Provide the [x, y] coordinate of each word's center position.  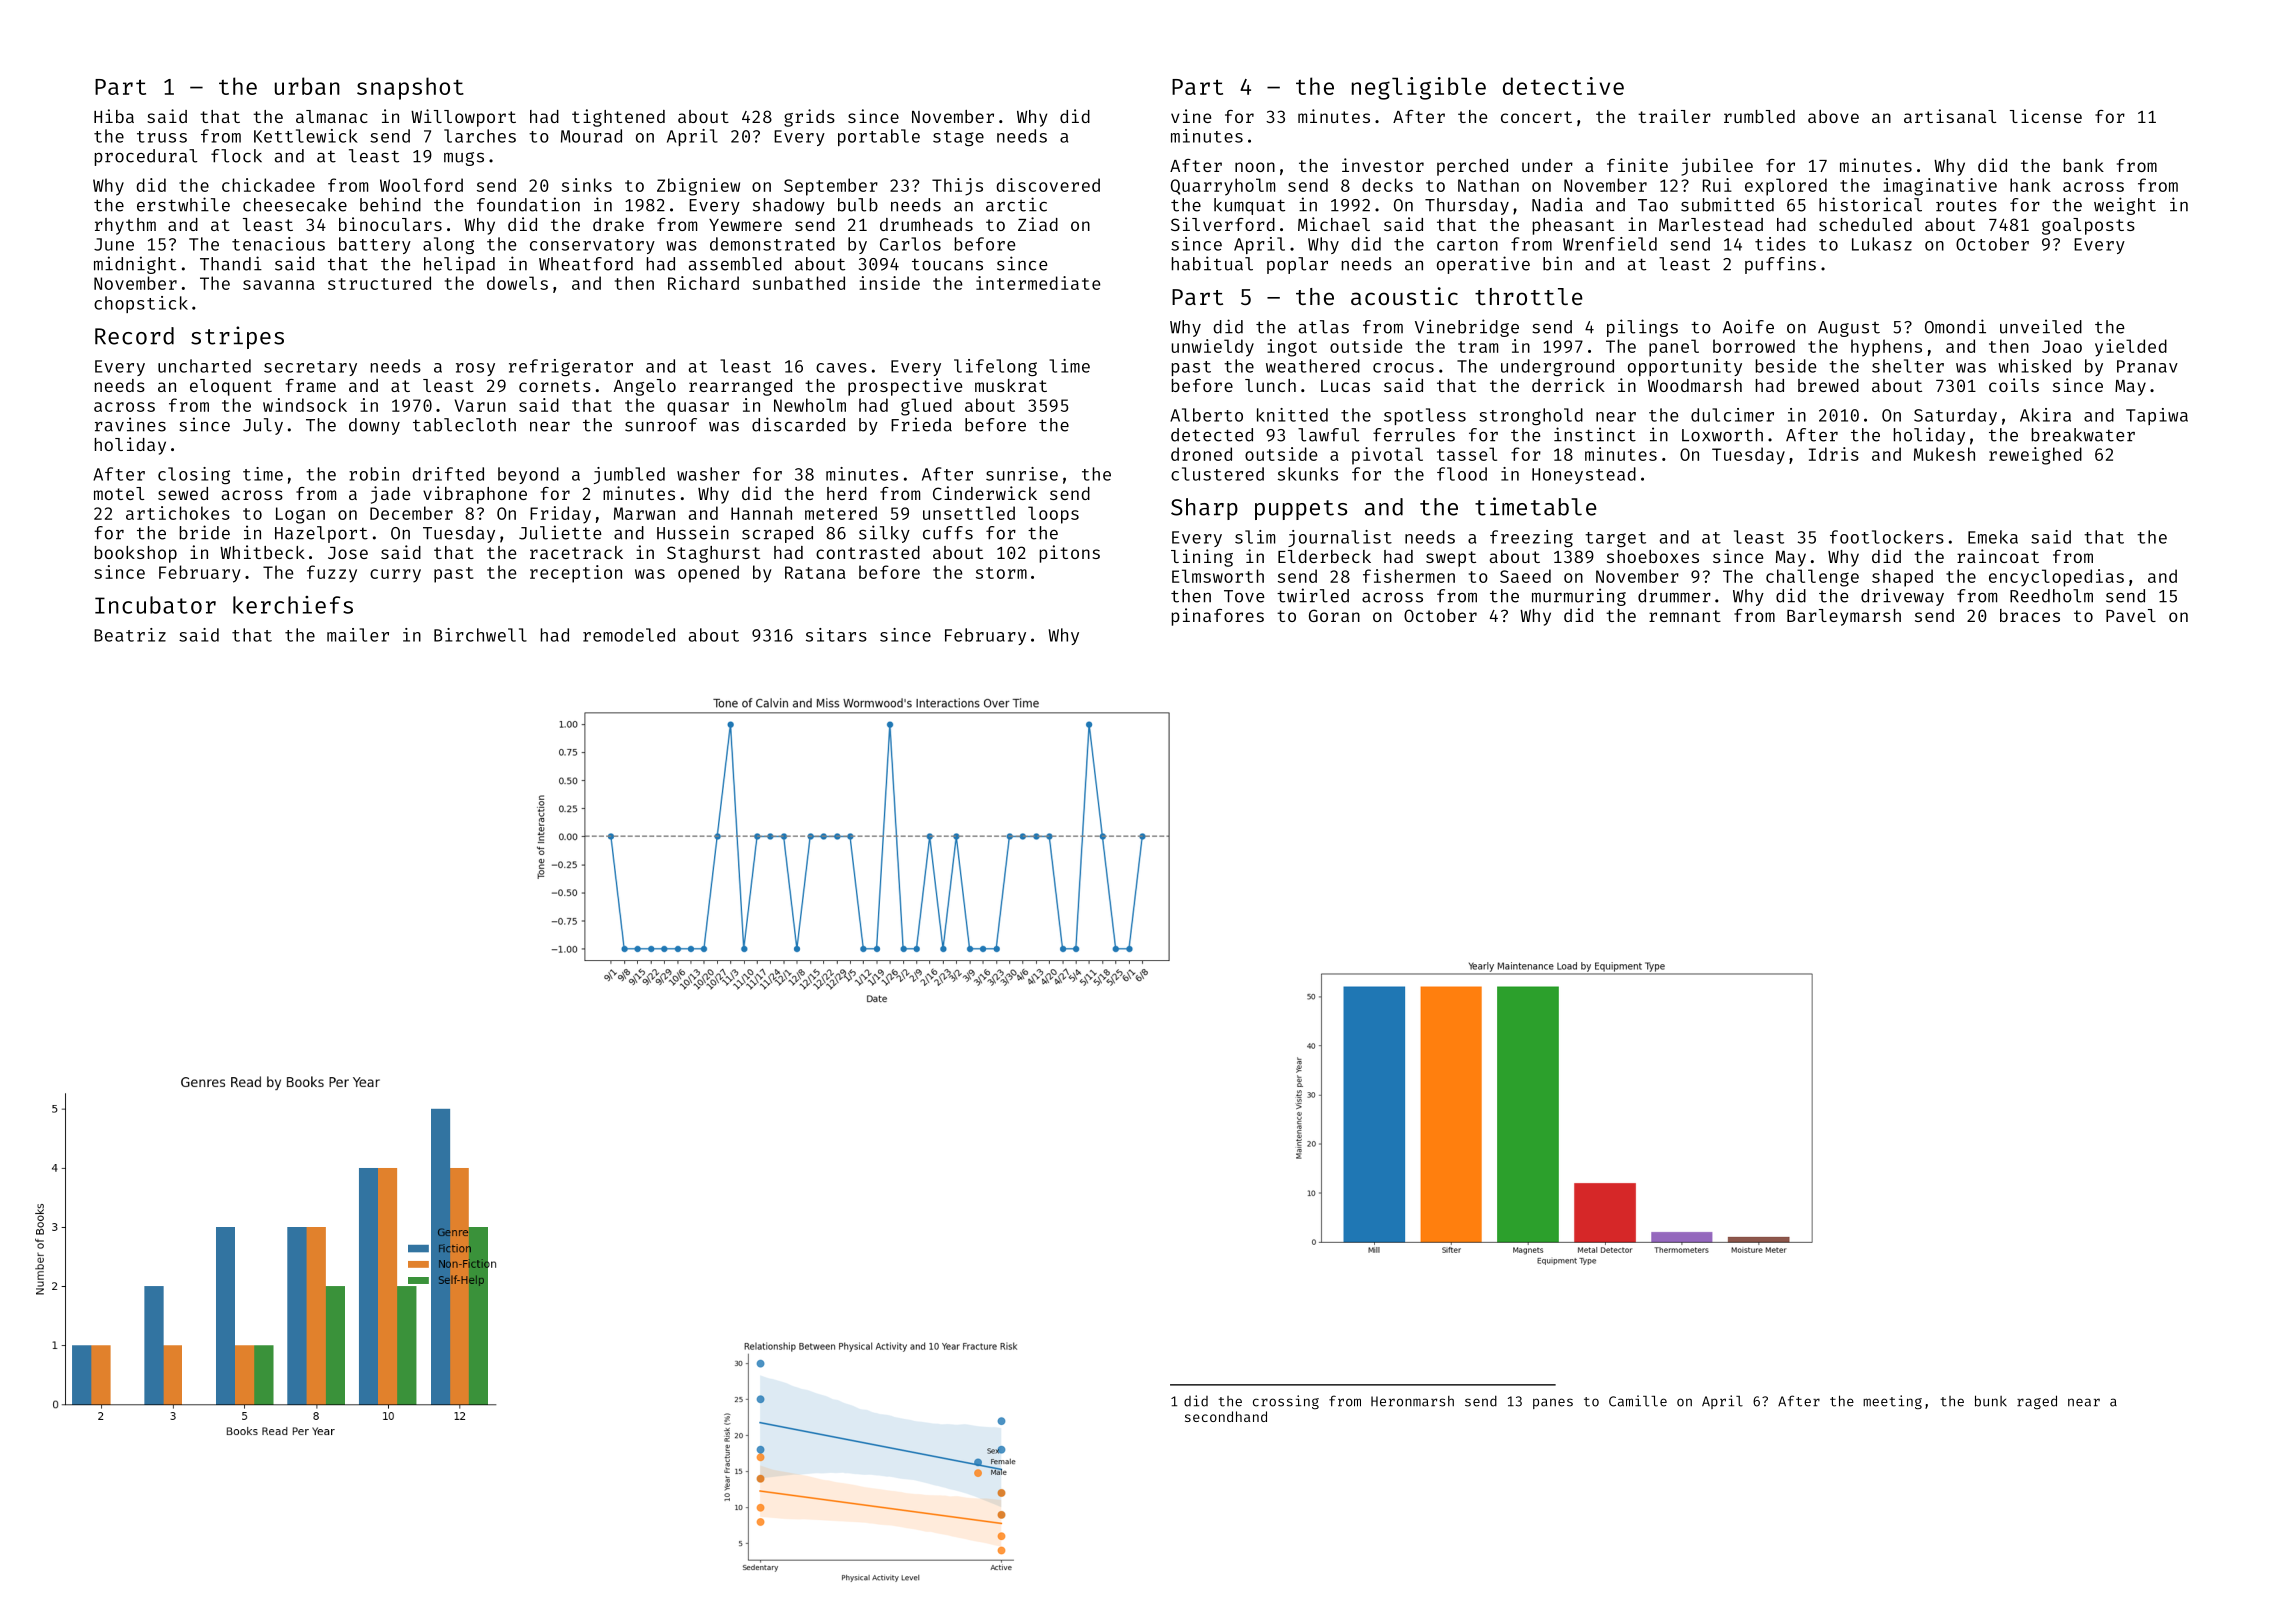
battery [375, 245]
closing [194, 475]
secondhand [1226, 1416]
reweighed [2035, 456]
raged [2037, 1402]
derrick [1568, 385]
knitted [1292, 415]
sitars [836, 635]
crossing [1286, 1402]
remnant [1685, 616]
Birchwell [480, 635]
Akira [2045, 415]
